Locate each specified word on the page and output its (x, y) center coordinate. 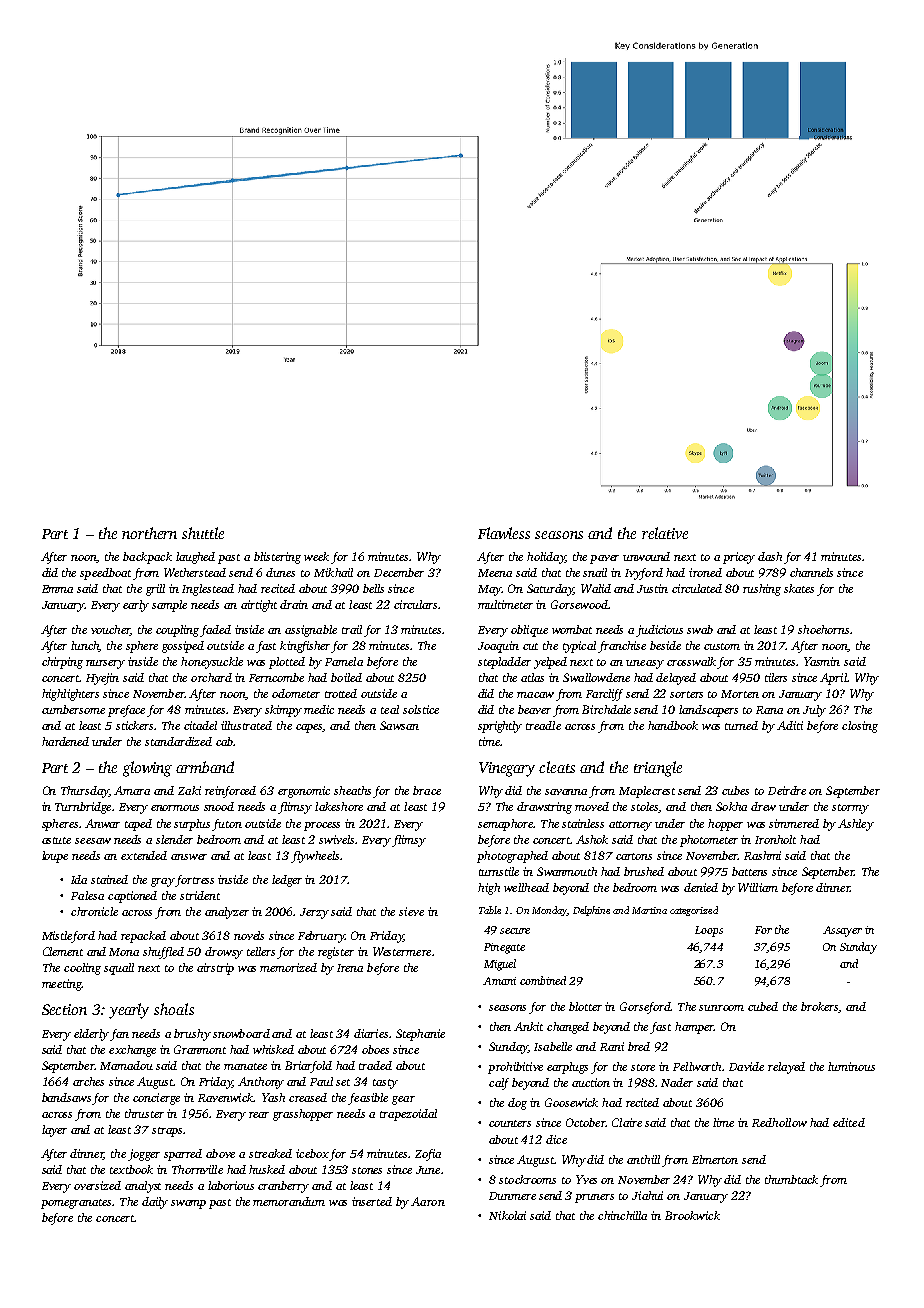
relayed (786, 1068)
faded (216, 631)
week (316, 556)
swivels (336, 839)
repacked (143, 937)
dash (770, 556)
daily (155, 1203)
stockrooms (527, 1179)
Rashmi (762, 855)
